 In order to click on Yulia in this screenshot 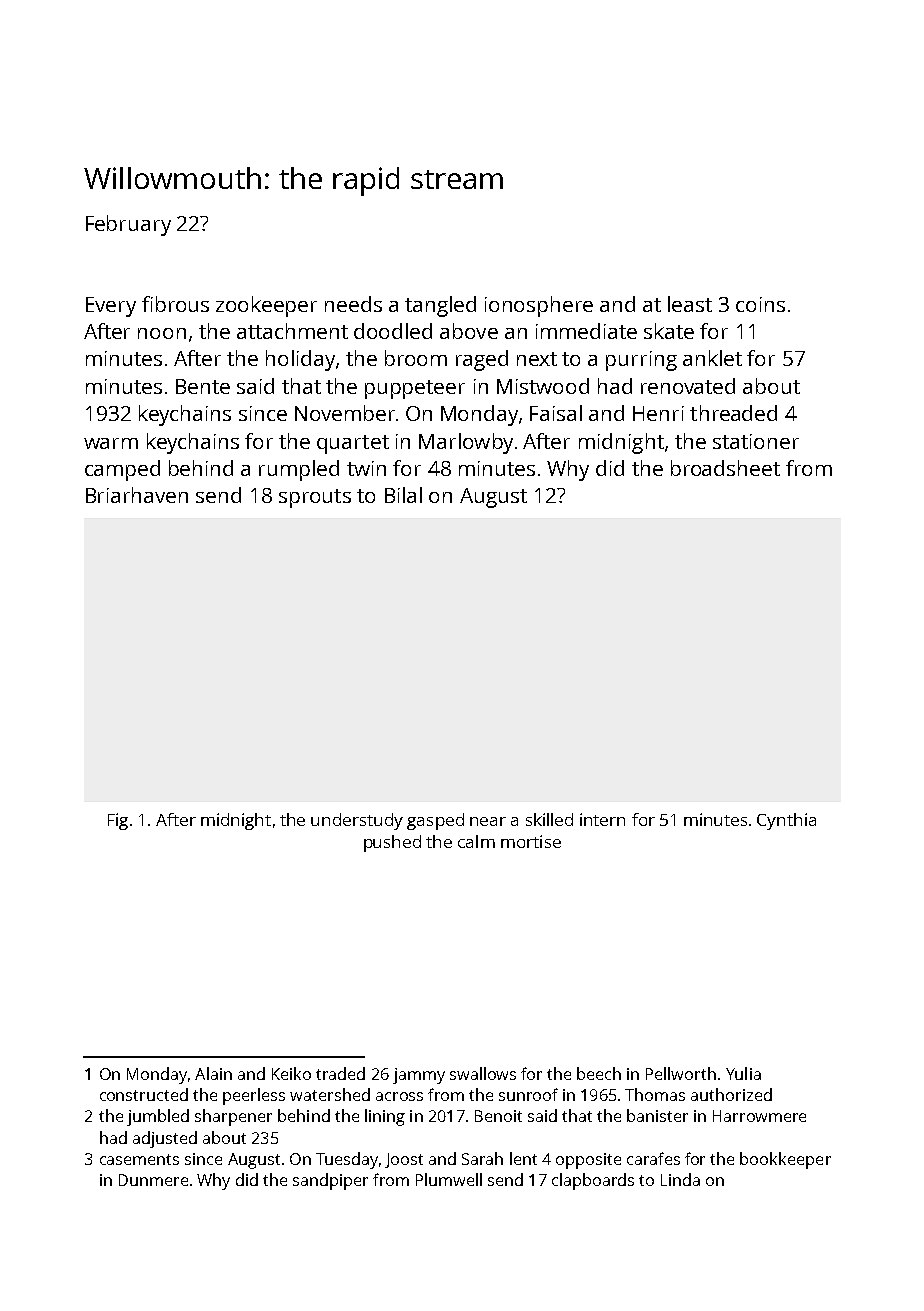, I will do `click(743, 1073)`.
